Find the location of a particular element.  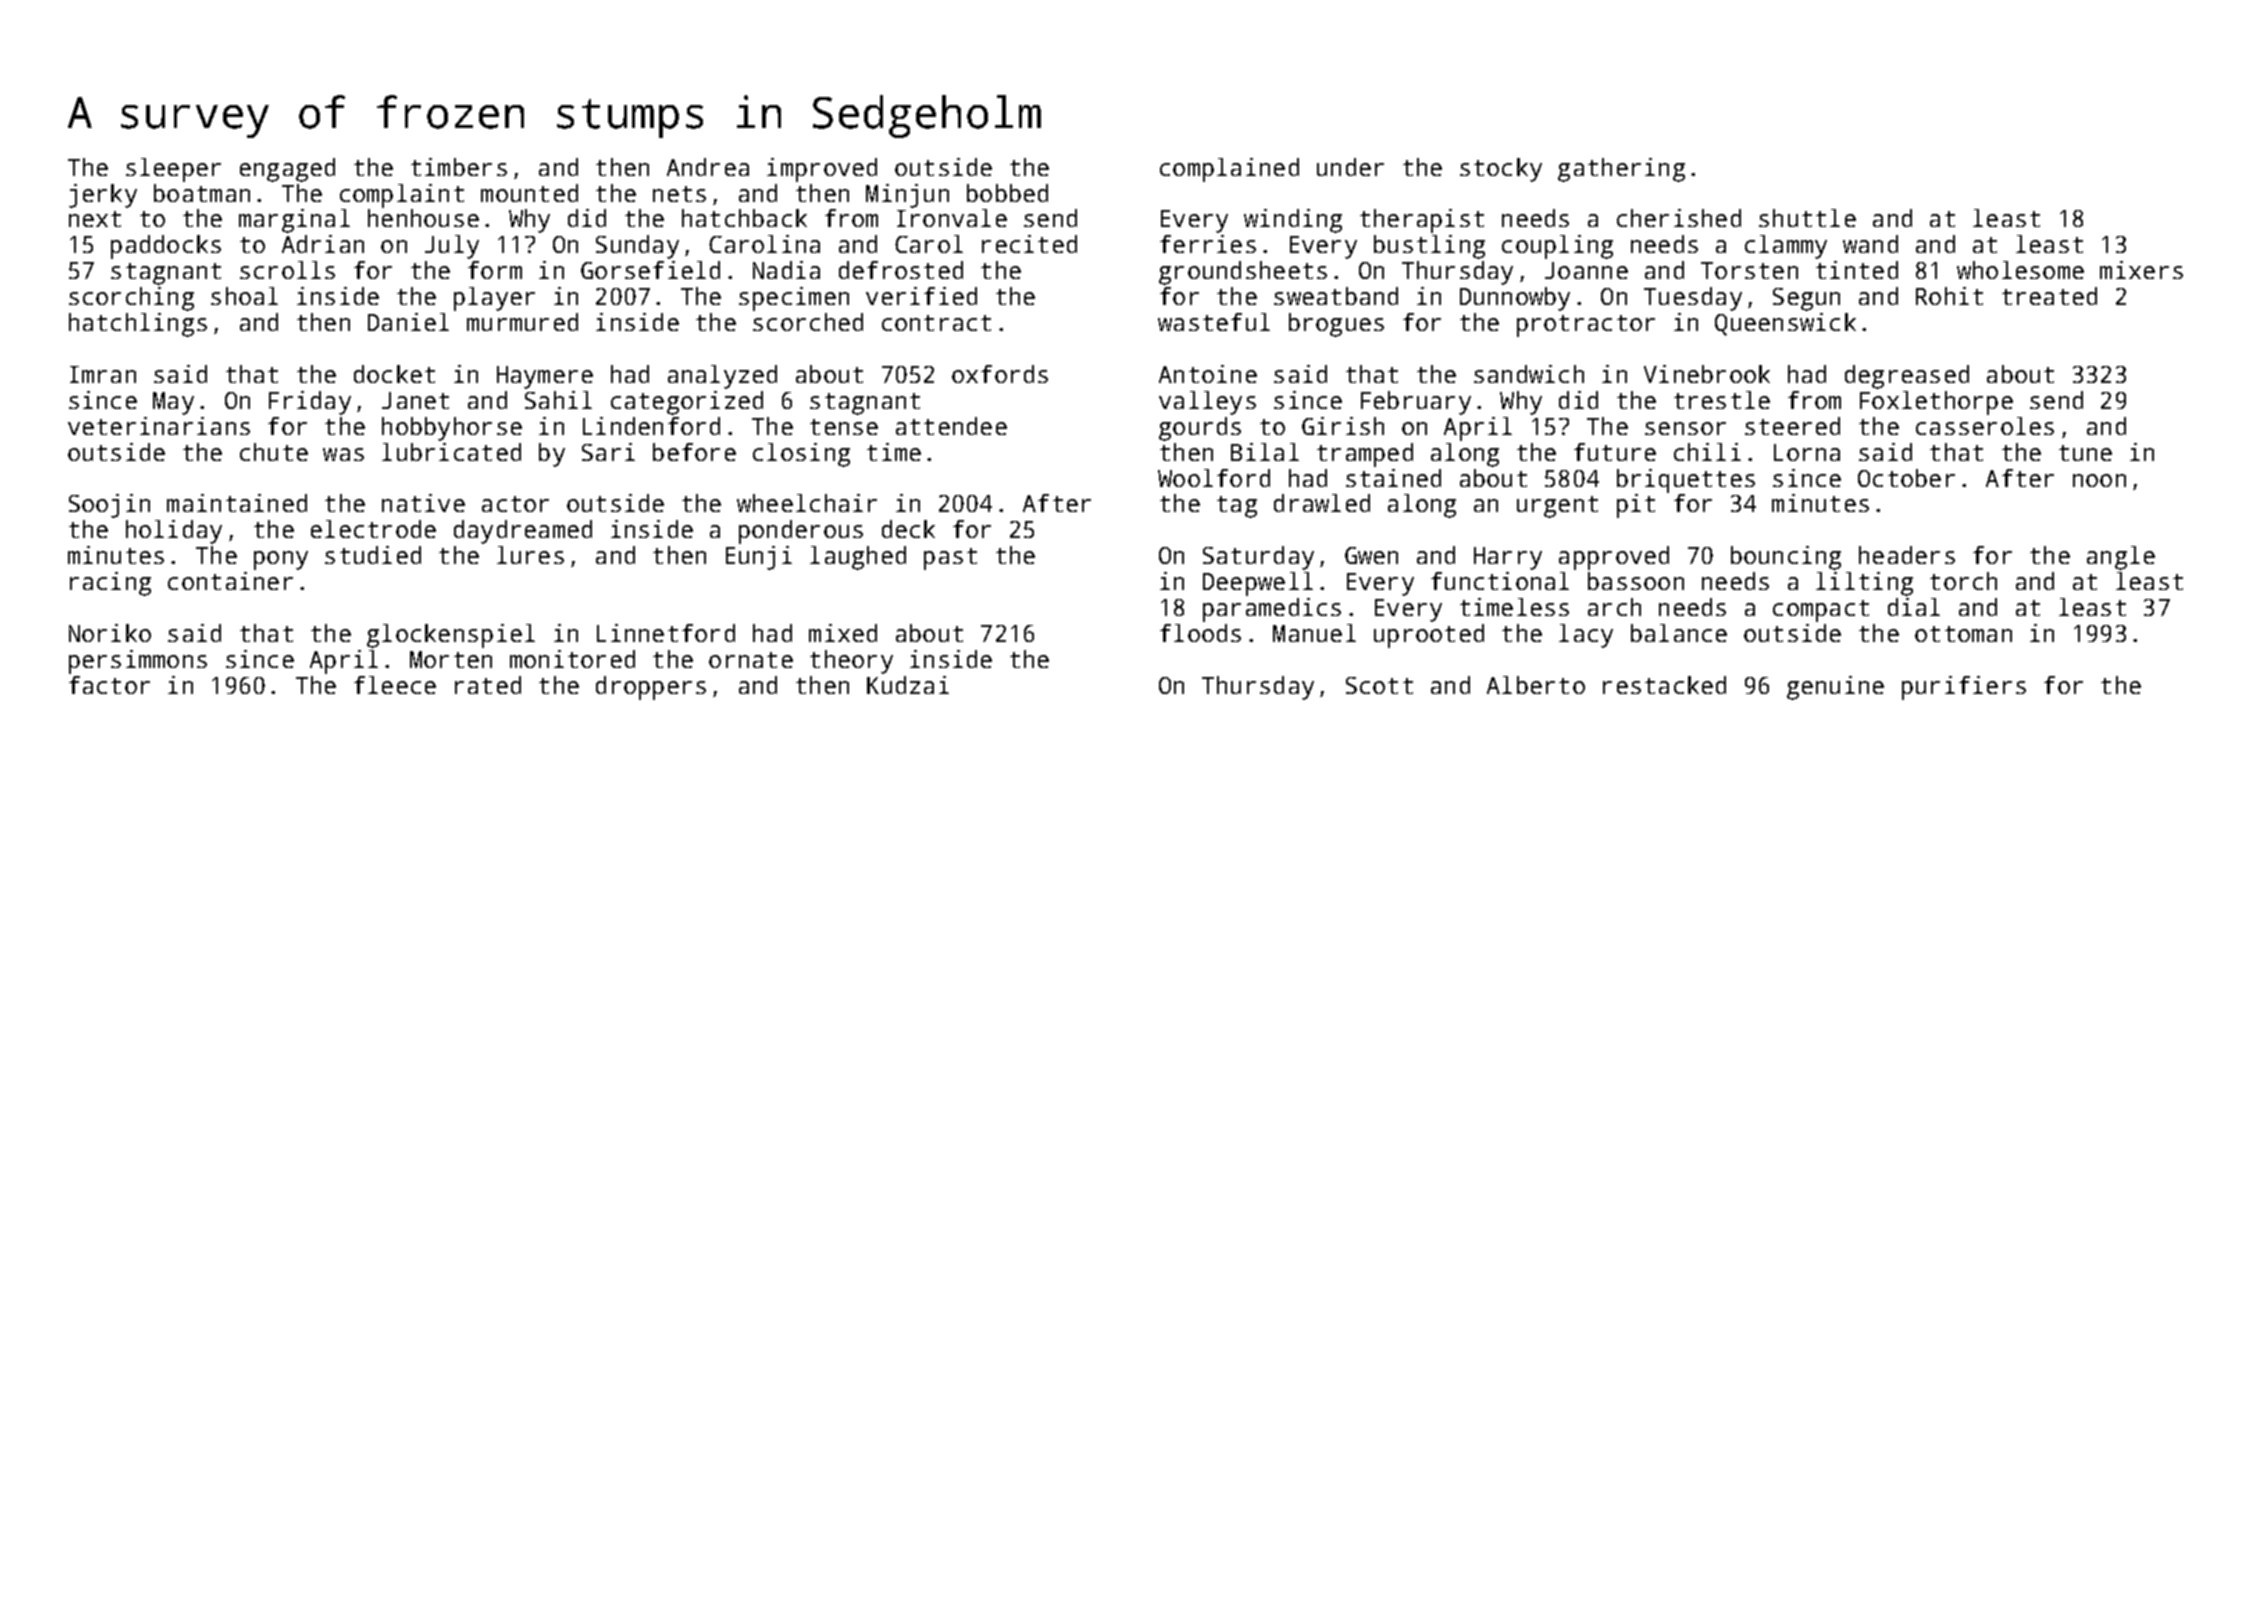

container is located at coordinates (230, 581).
